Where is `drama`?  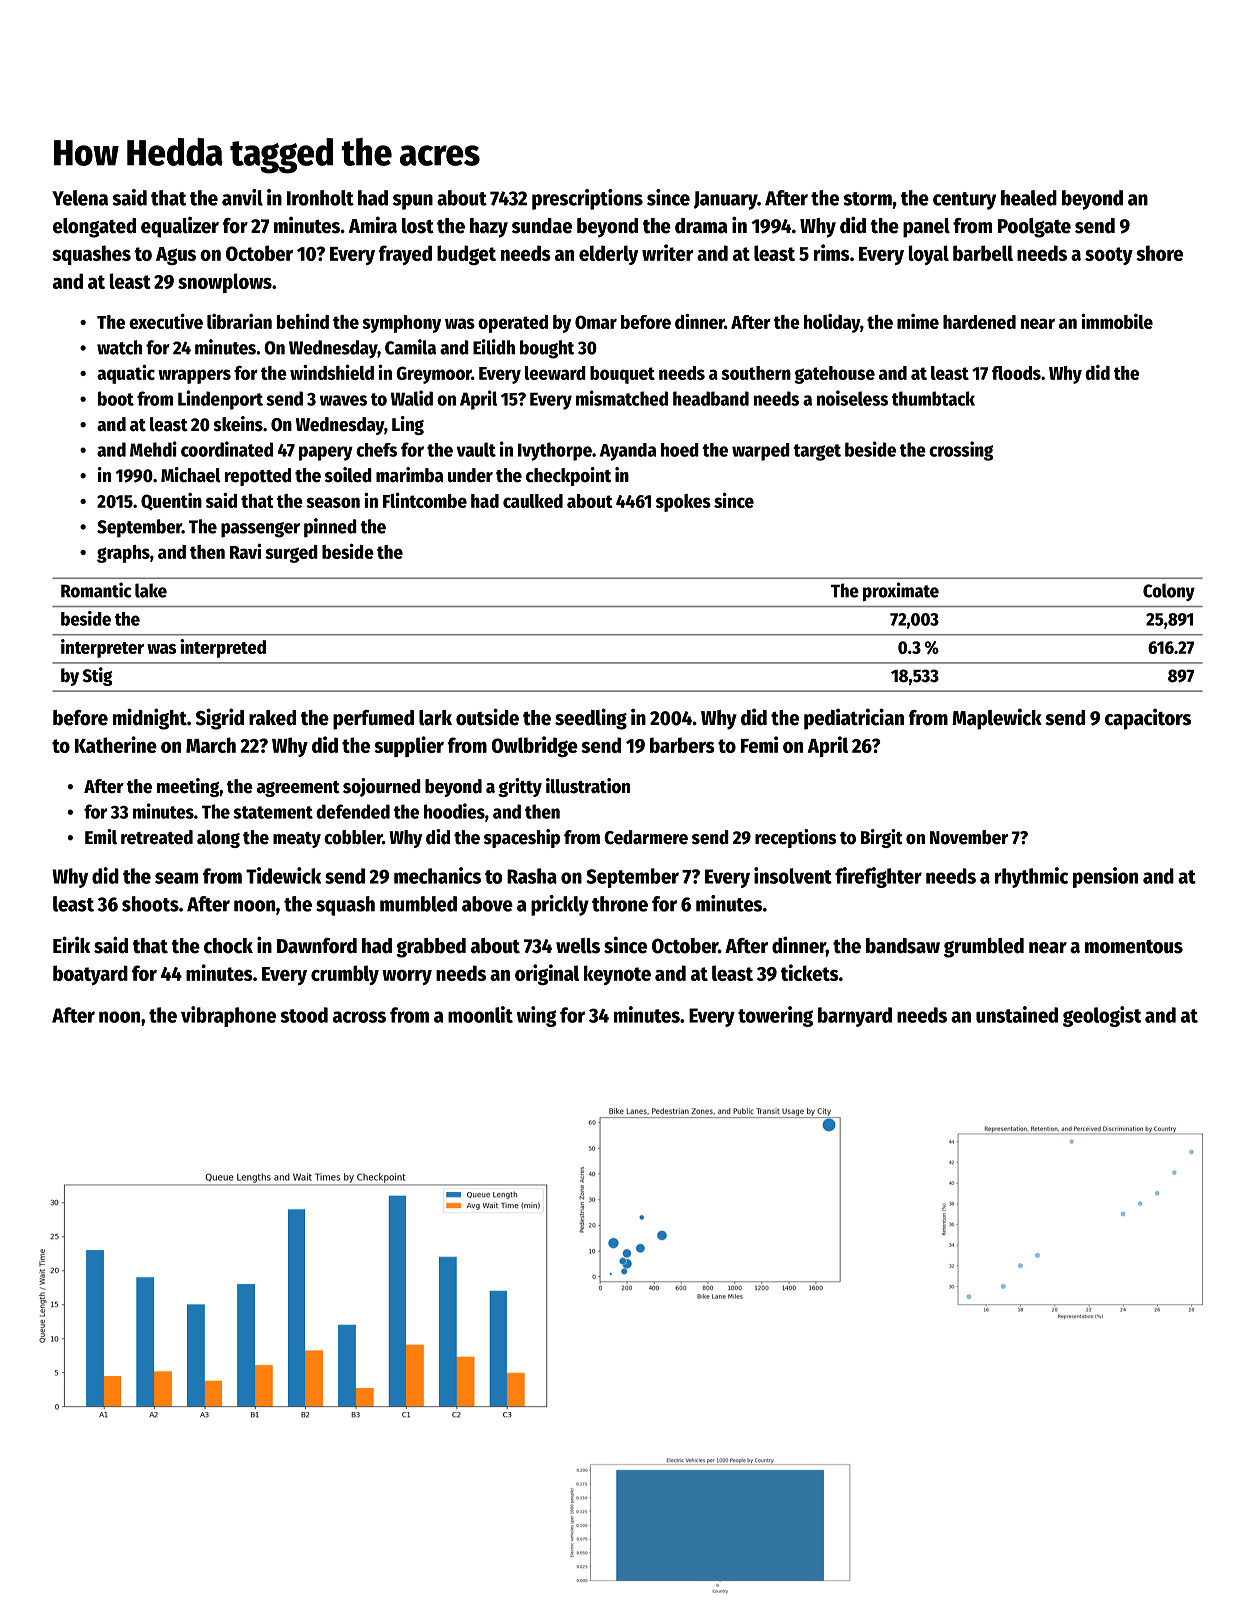
drama is located at coordinates (701, 226).
